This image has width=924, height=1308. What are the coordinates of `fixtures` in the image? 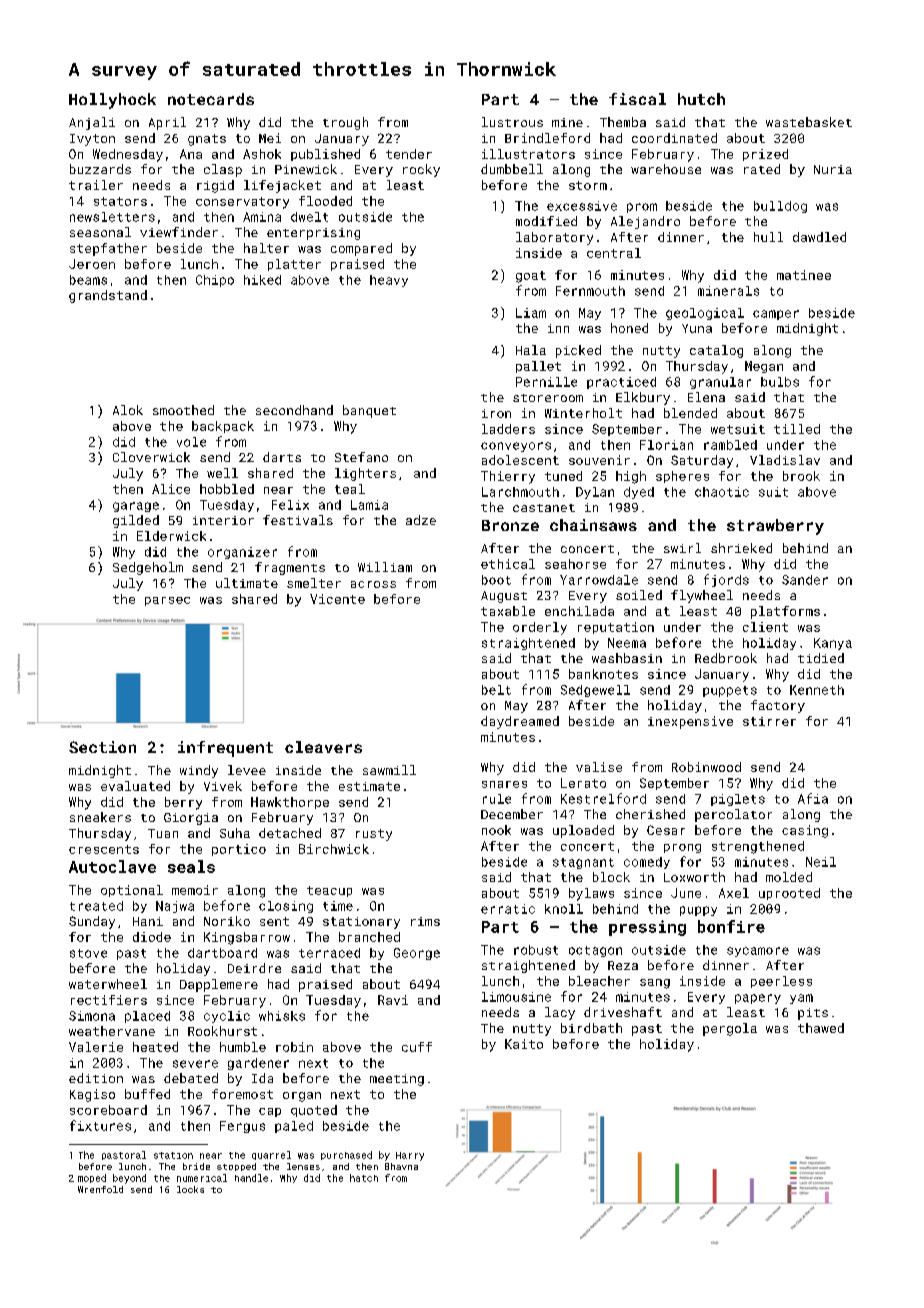 It's located at (100, 1125).
